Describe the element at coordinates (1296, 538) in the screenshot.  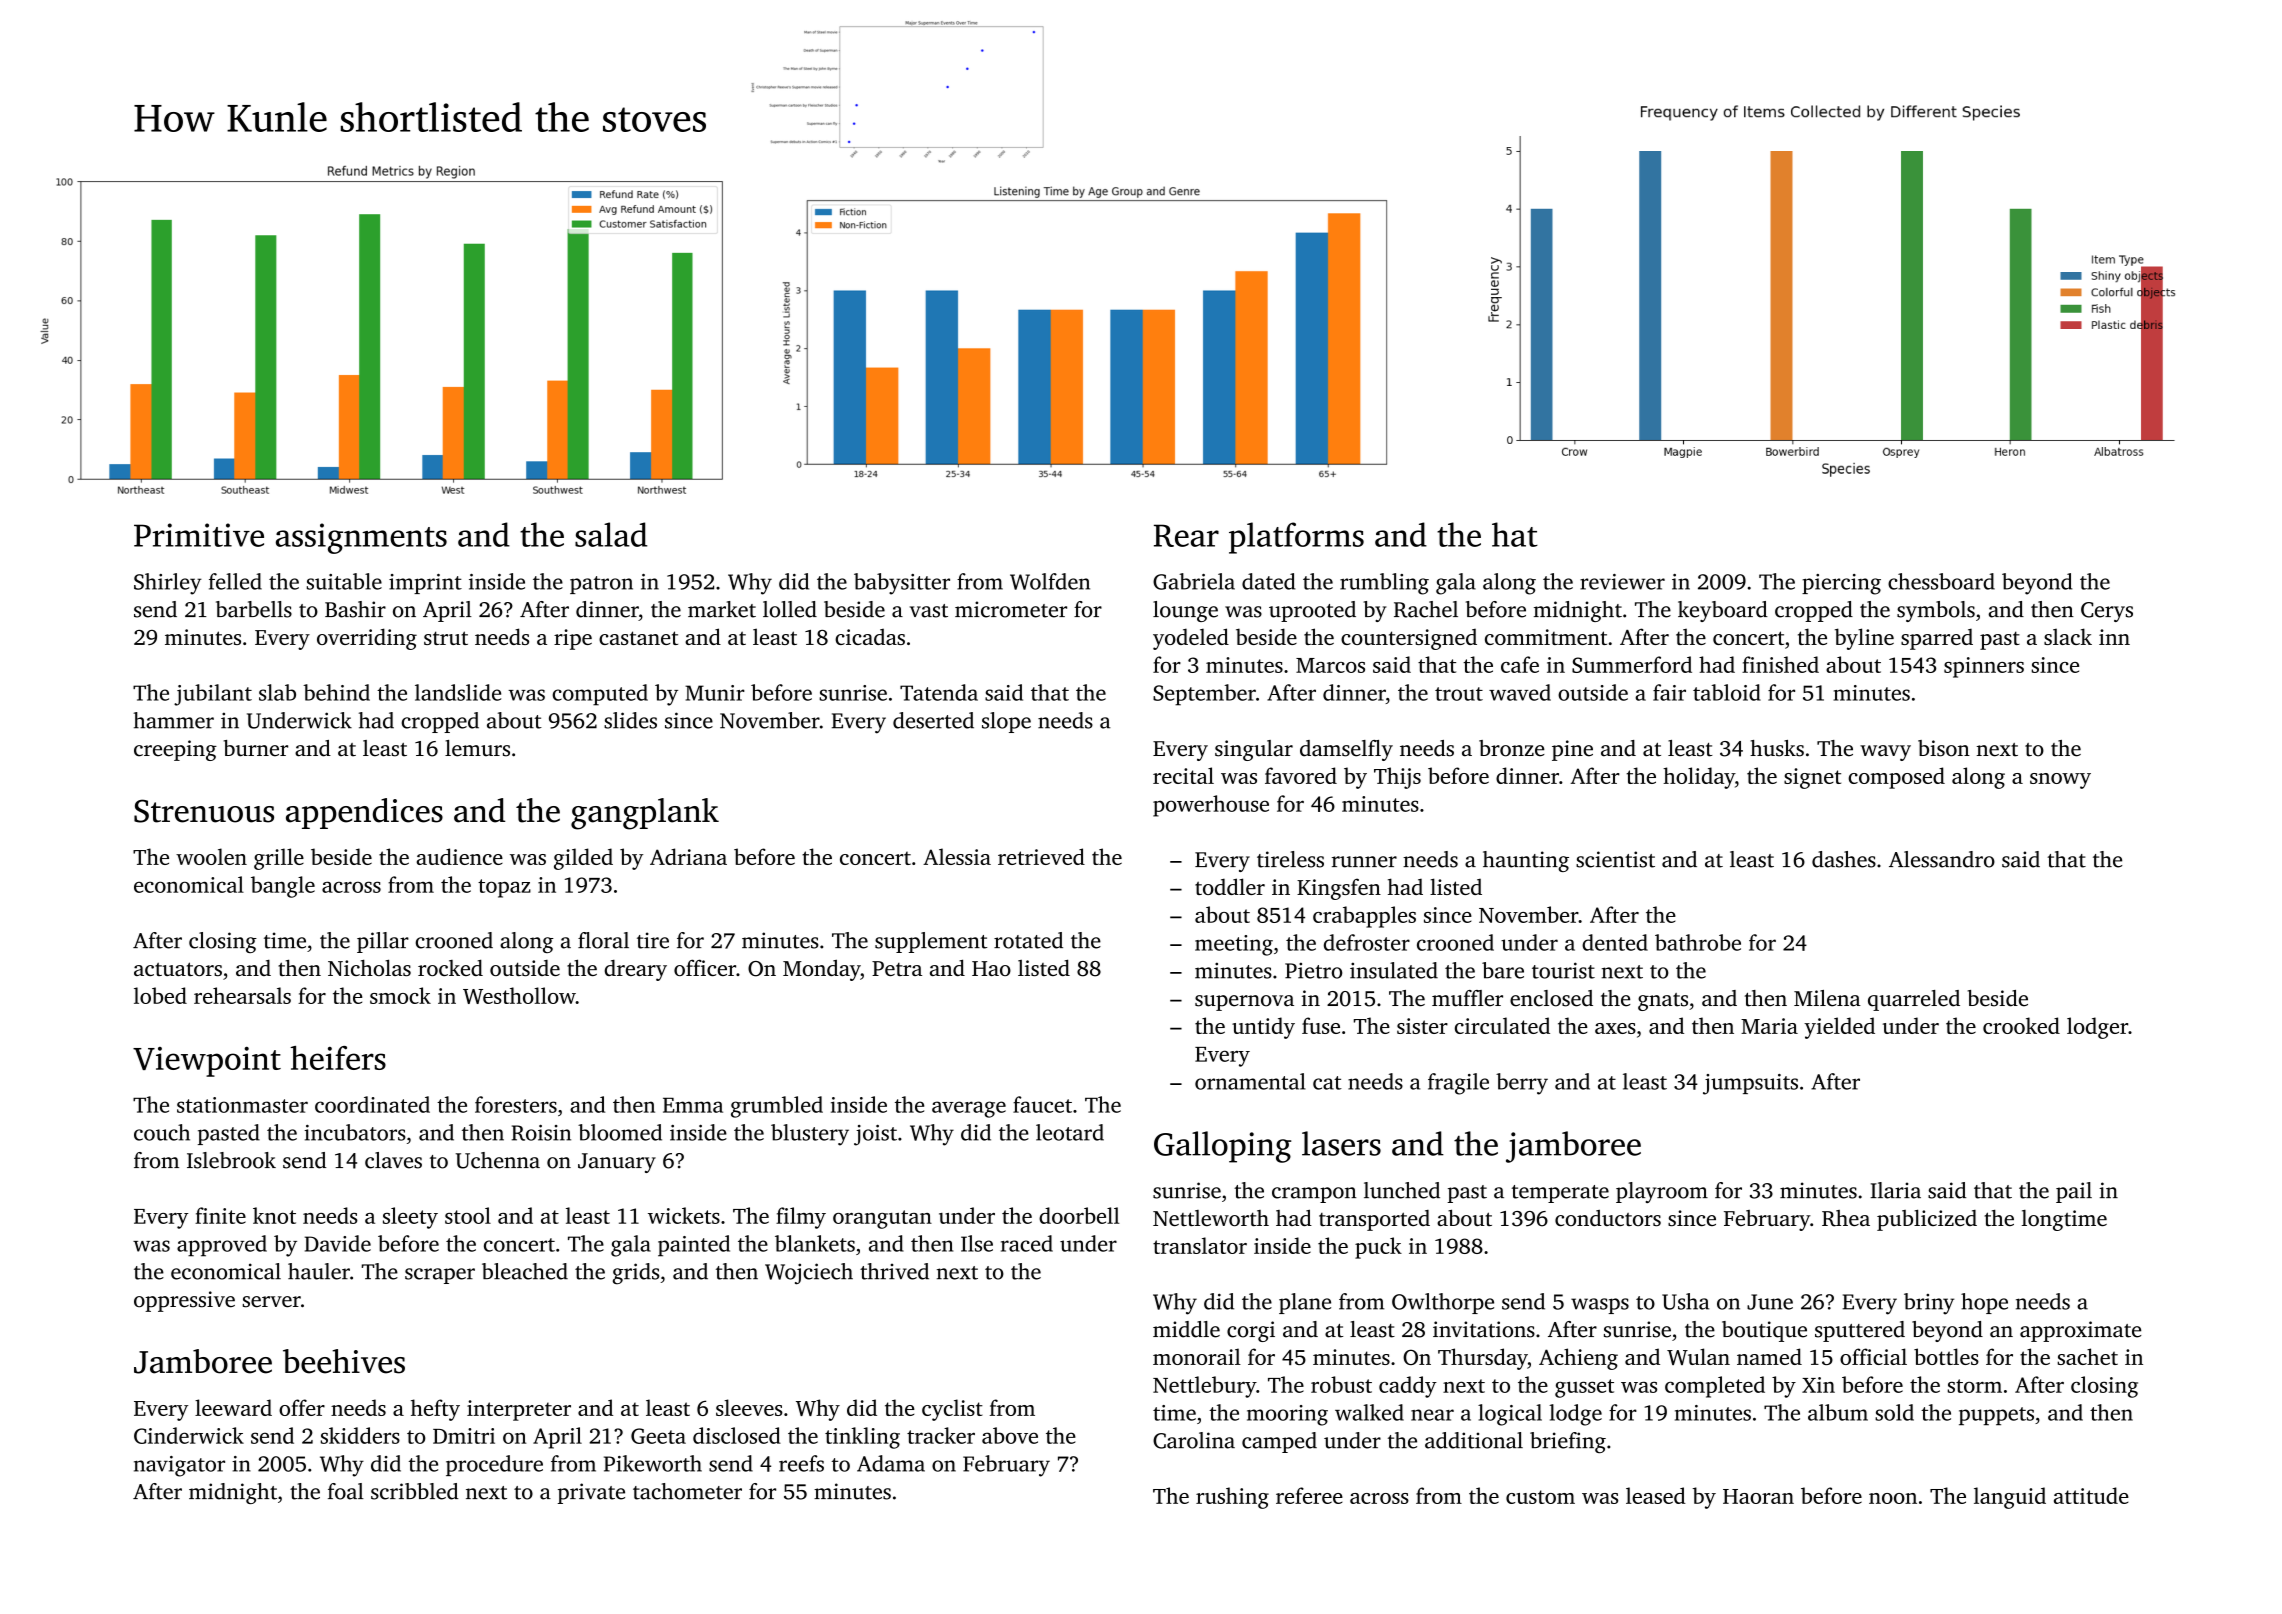
I see `platforms` at that location.
